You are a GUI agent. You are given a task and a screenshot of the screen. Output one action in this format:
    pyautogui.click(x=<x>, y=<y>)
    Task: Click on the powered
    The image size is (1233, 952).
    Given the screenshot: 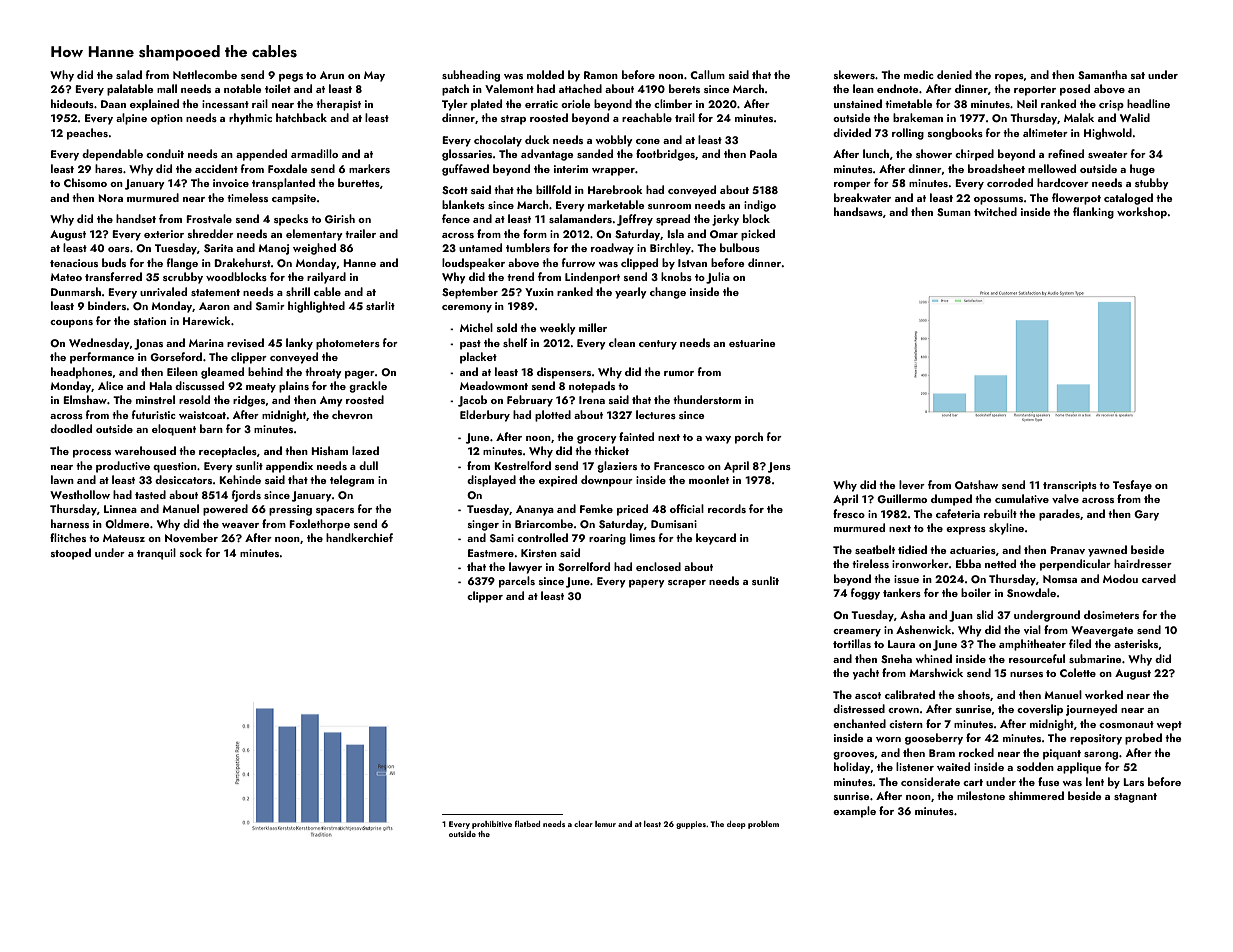 What is the action you would take?
    pyautogui.click(x=225, y=510)
